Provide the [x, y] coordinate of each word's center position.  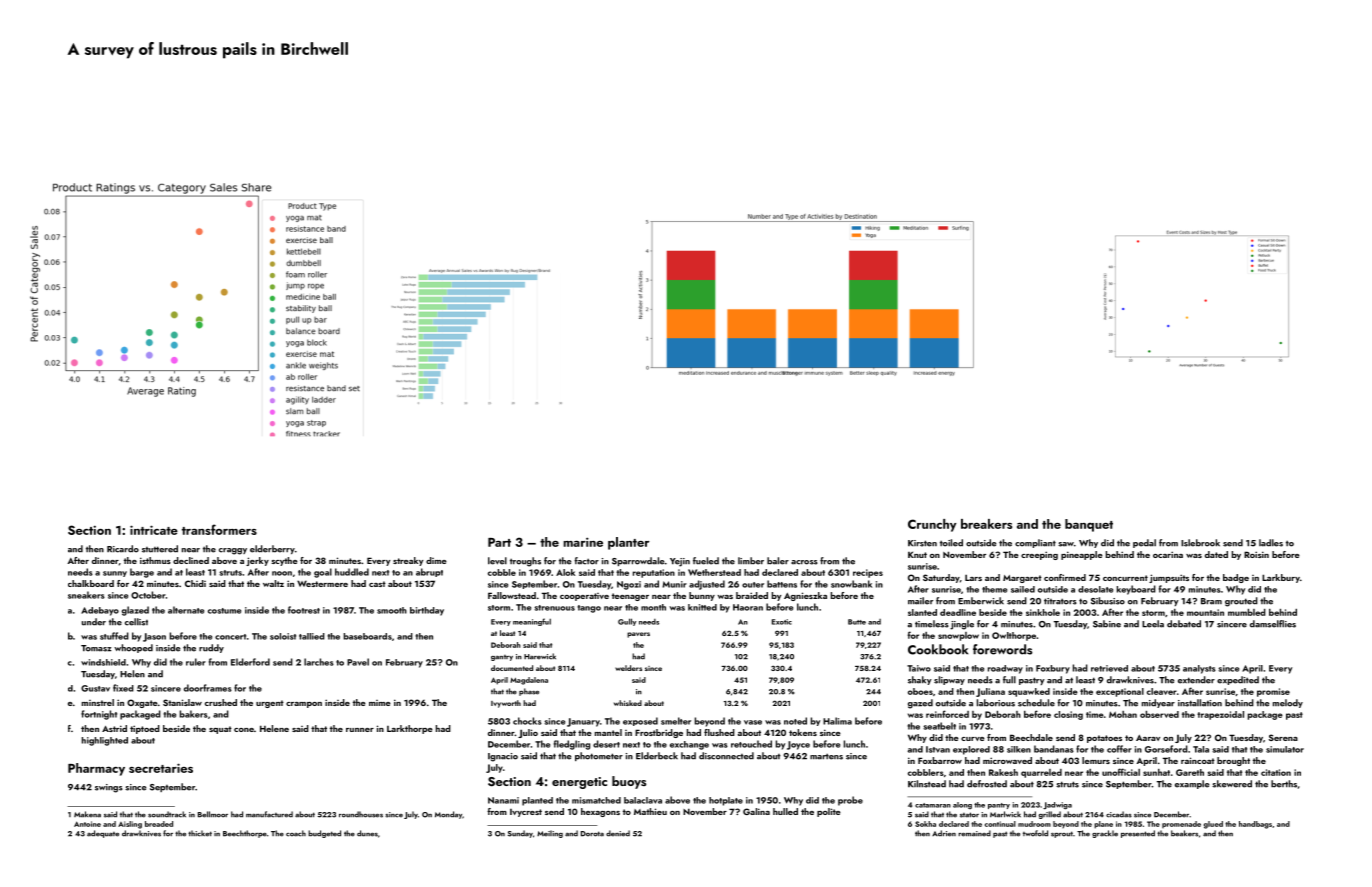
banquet [1089, 525]
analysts [1199, 669]
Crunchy [932, 525]
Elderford [250, 662]
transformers [219, 529]
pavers [638, 635]
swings [109, 788]
